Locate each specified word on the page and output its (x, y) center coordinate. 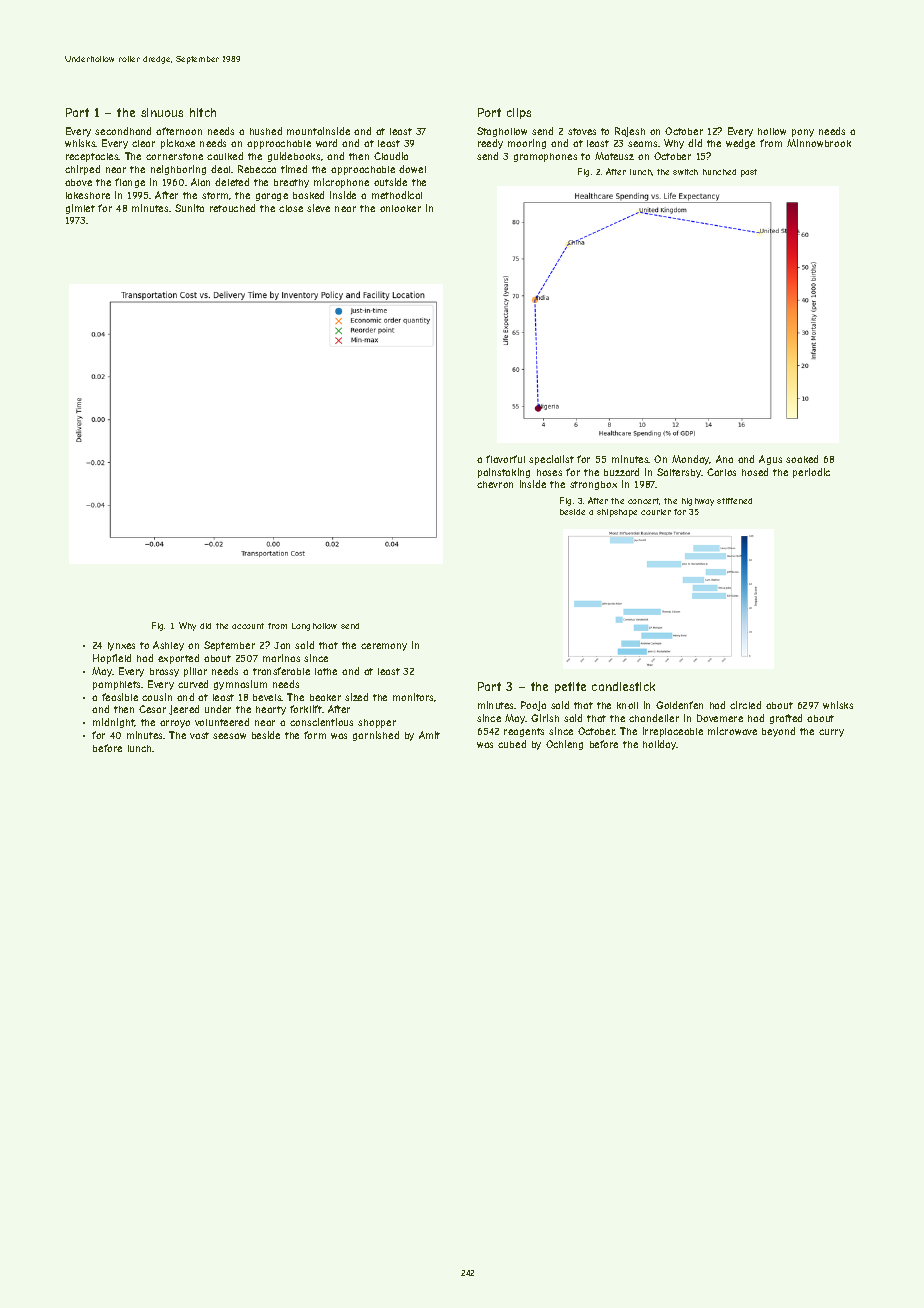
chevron (495, 484)
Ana (724, 459)
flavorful (505, 459)
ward (326, 143)
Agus (770, 460)
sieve (318, 208)
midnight (114, 723)
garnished (376, 736)
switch (685, 172)
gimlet (80, 209)
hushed (266, 131)
